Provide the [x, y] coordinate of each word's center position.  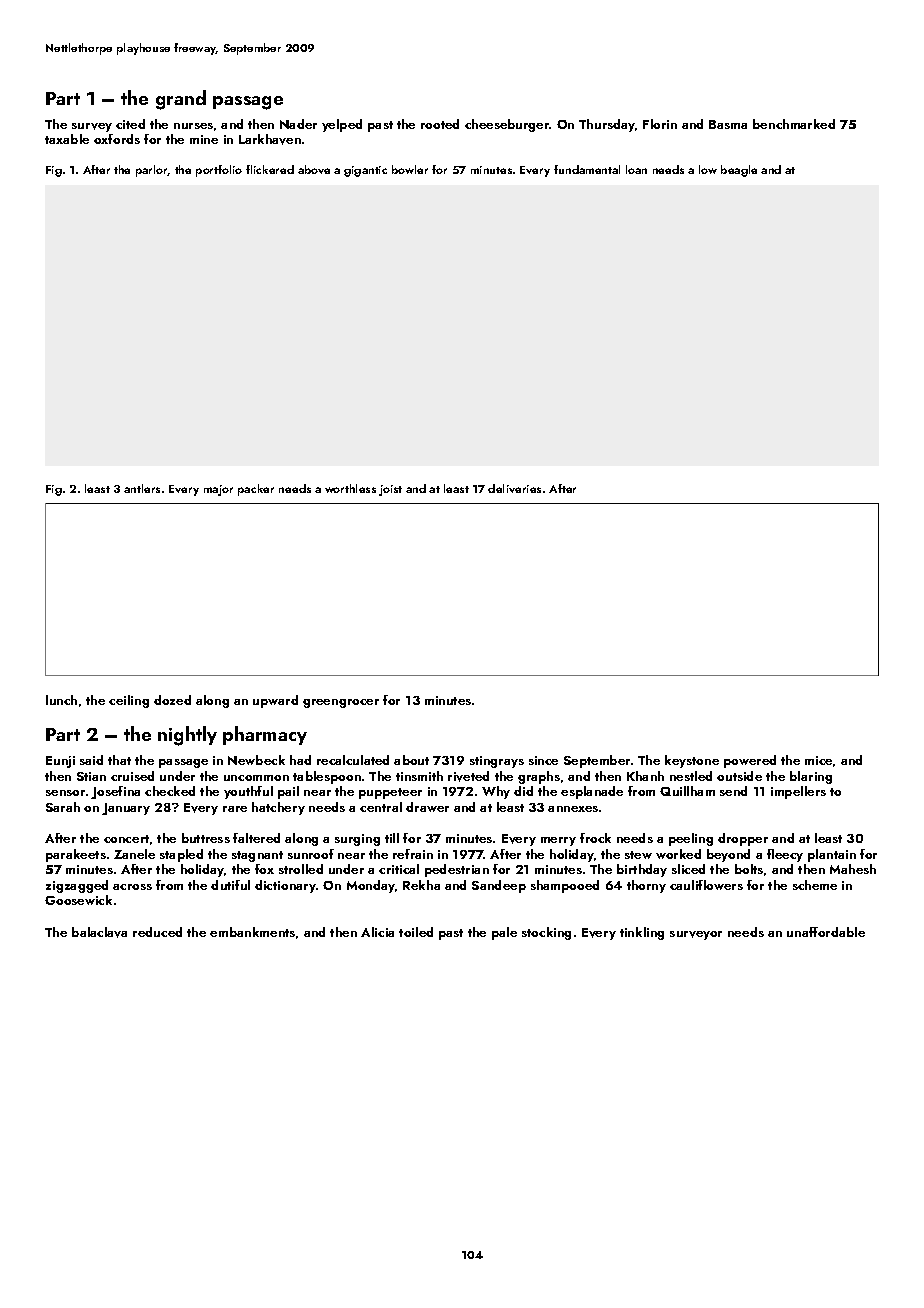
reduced [157, 932]
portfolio [219, 171]
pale [504, 933]
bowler [410, 169]
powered [750, 761]
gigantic [365, 171]
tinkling [642, 933]
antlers [142, 488]
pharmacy [265, 735]
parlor [152, 171]
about [411, 760]
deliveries [514, 488]
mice [818, 760]
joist [390, 490]
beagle [739, 171]
